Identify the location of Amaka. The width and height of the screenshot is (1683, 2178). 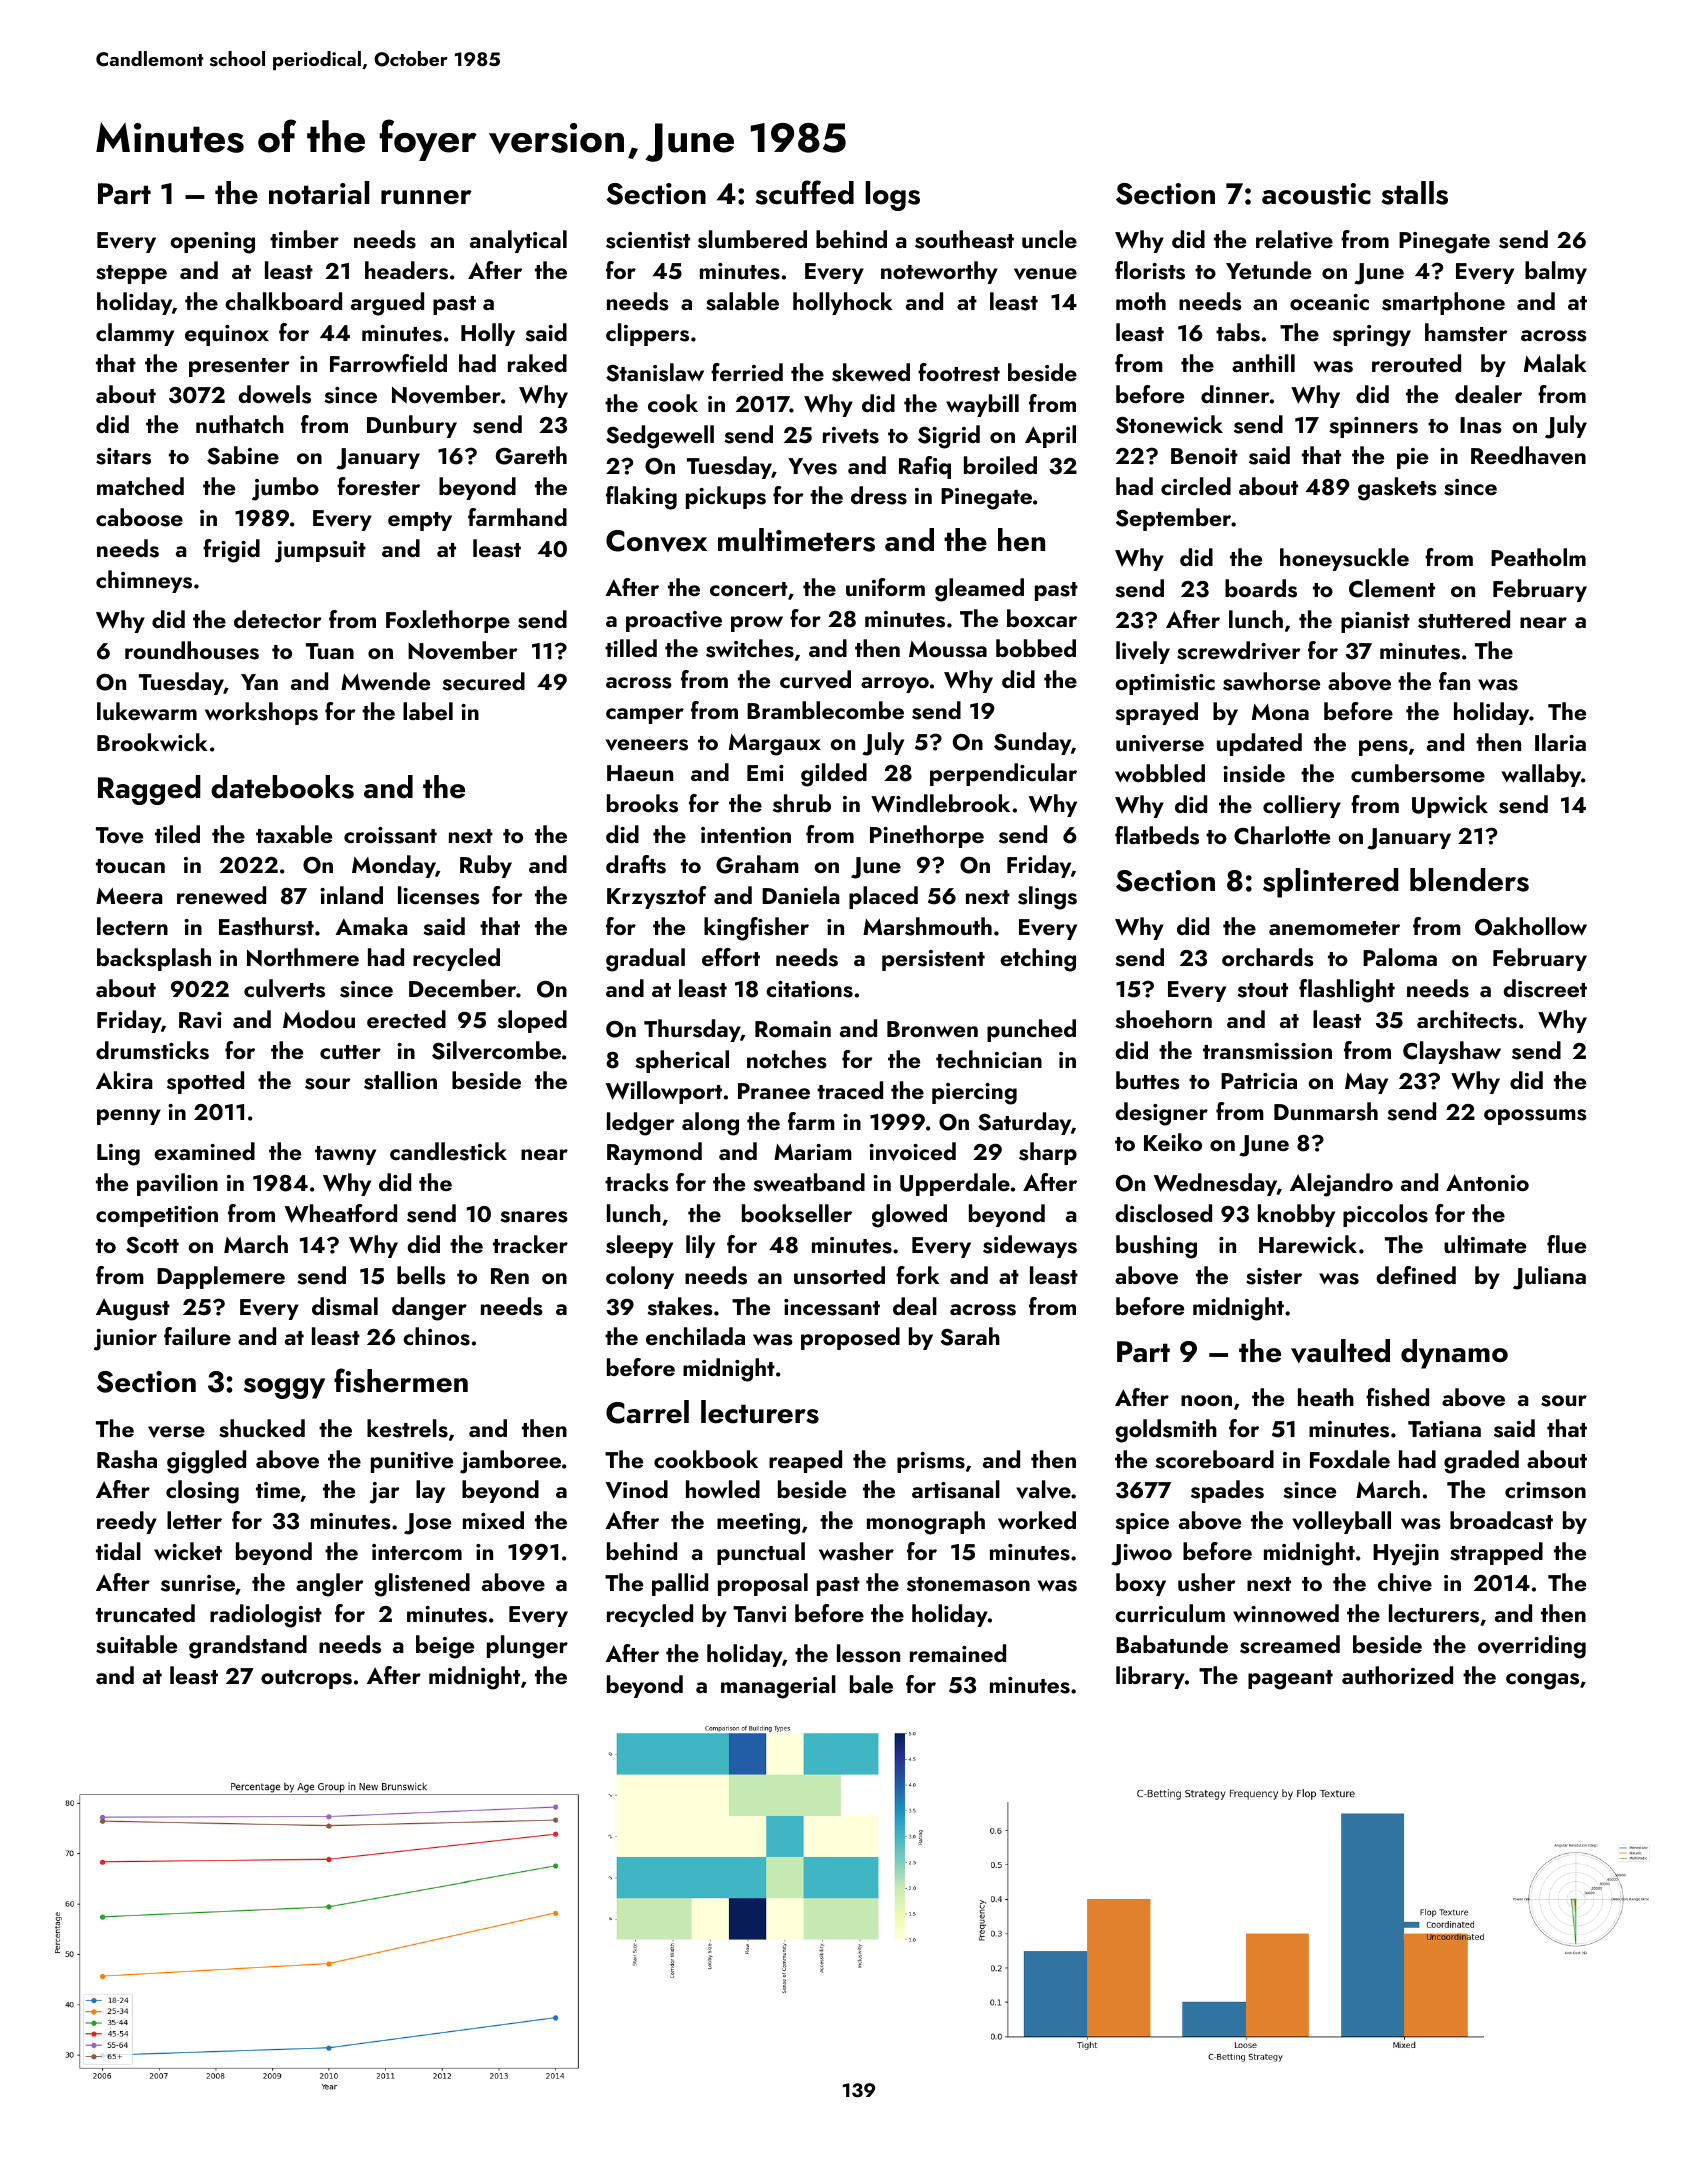
(371, 926).
